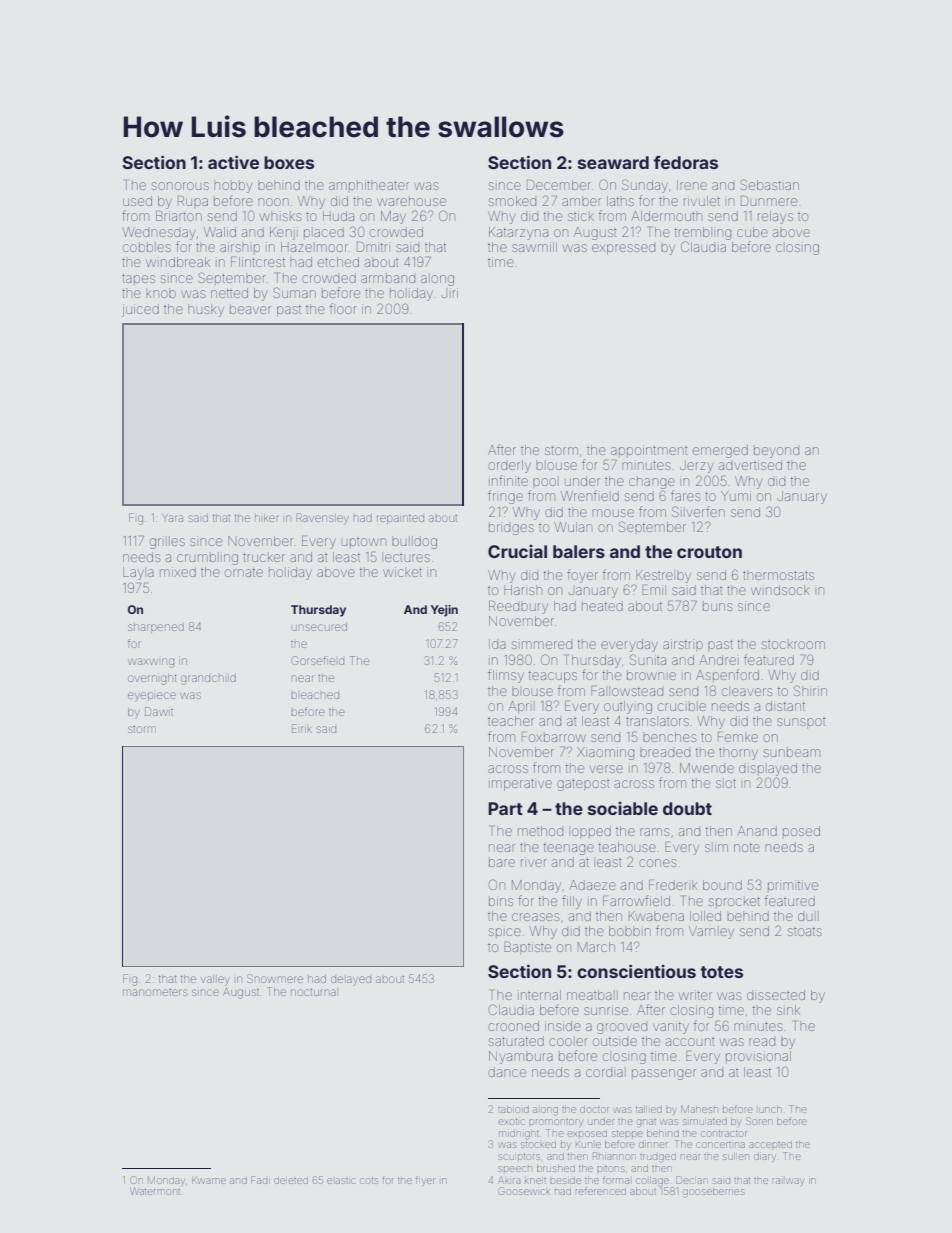 The width and height of the image is (952, 1233). I want to click on Jiri, so click(450, 293).
